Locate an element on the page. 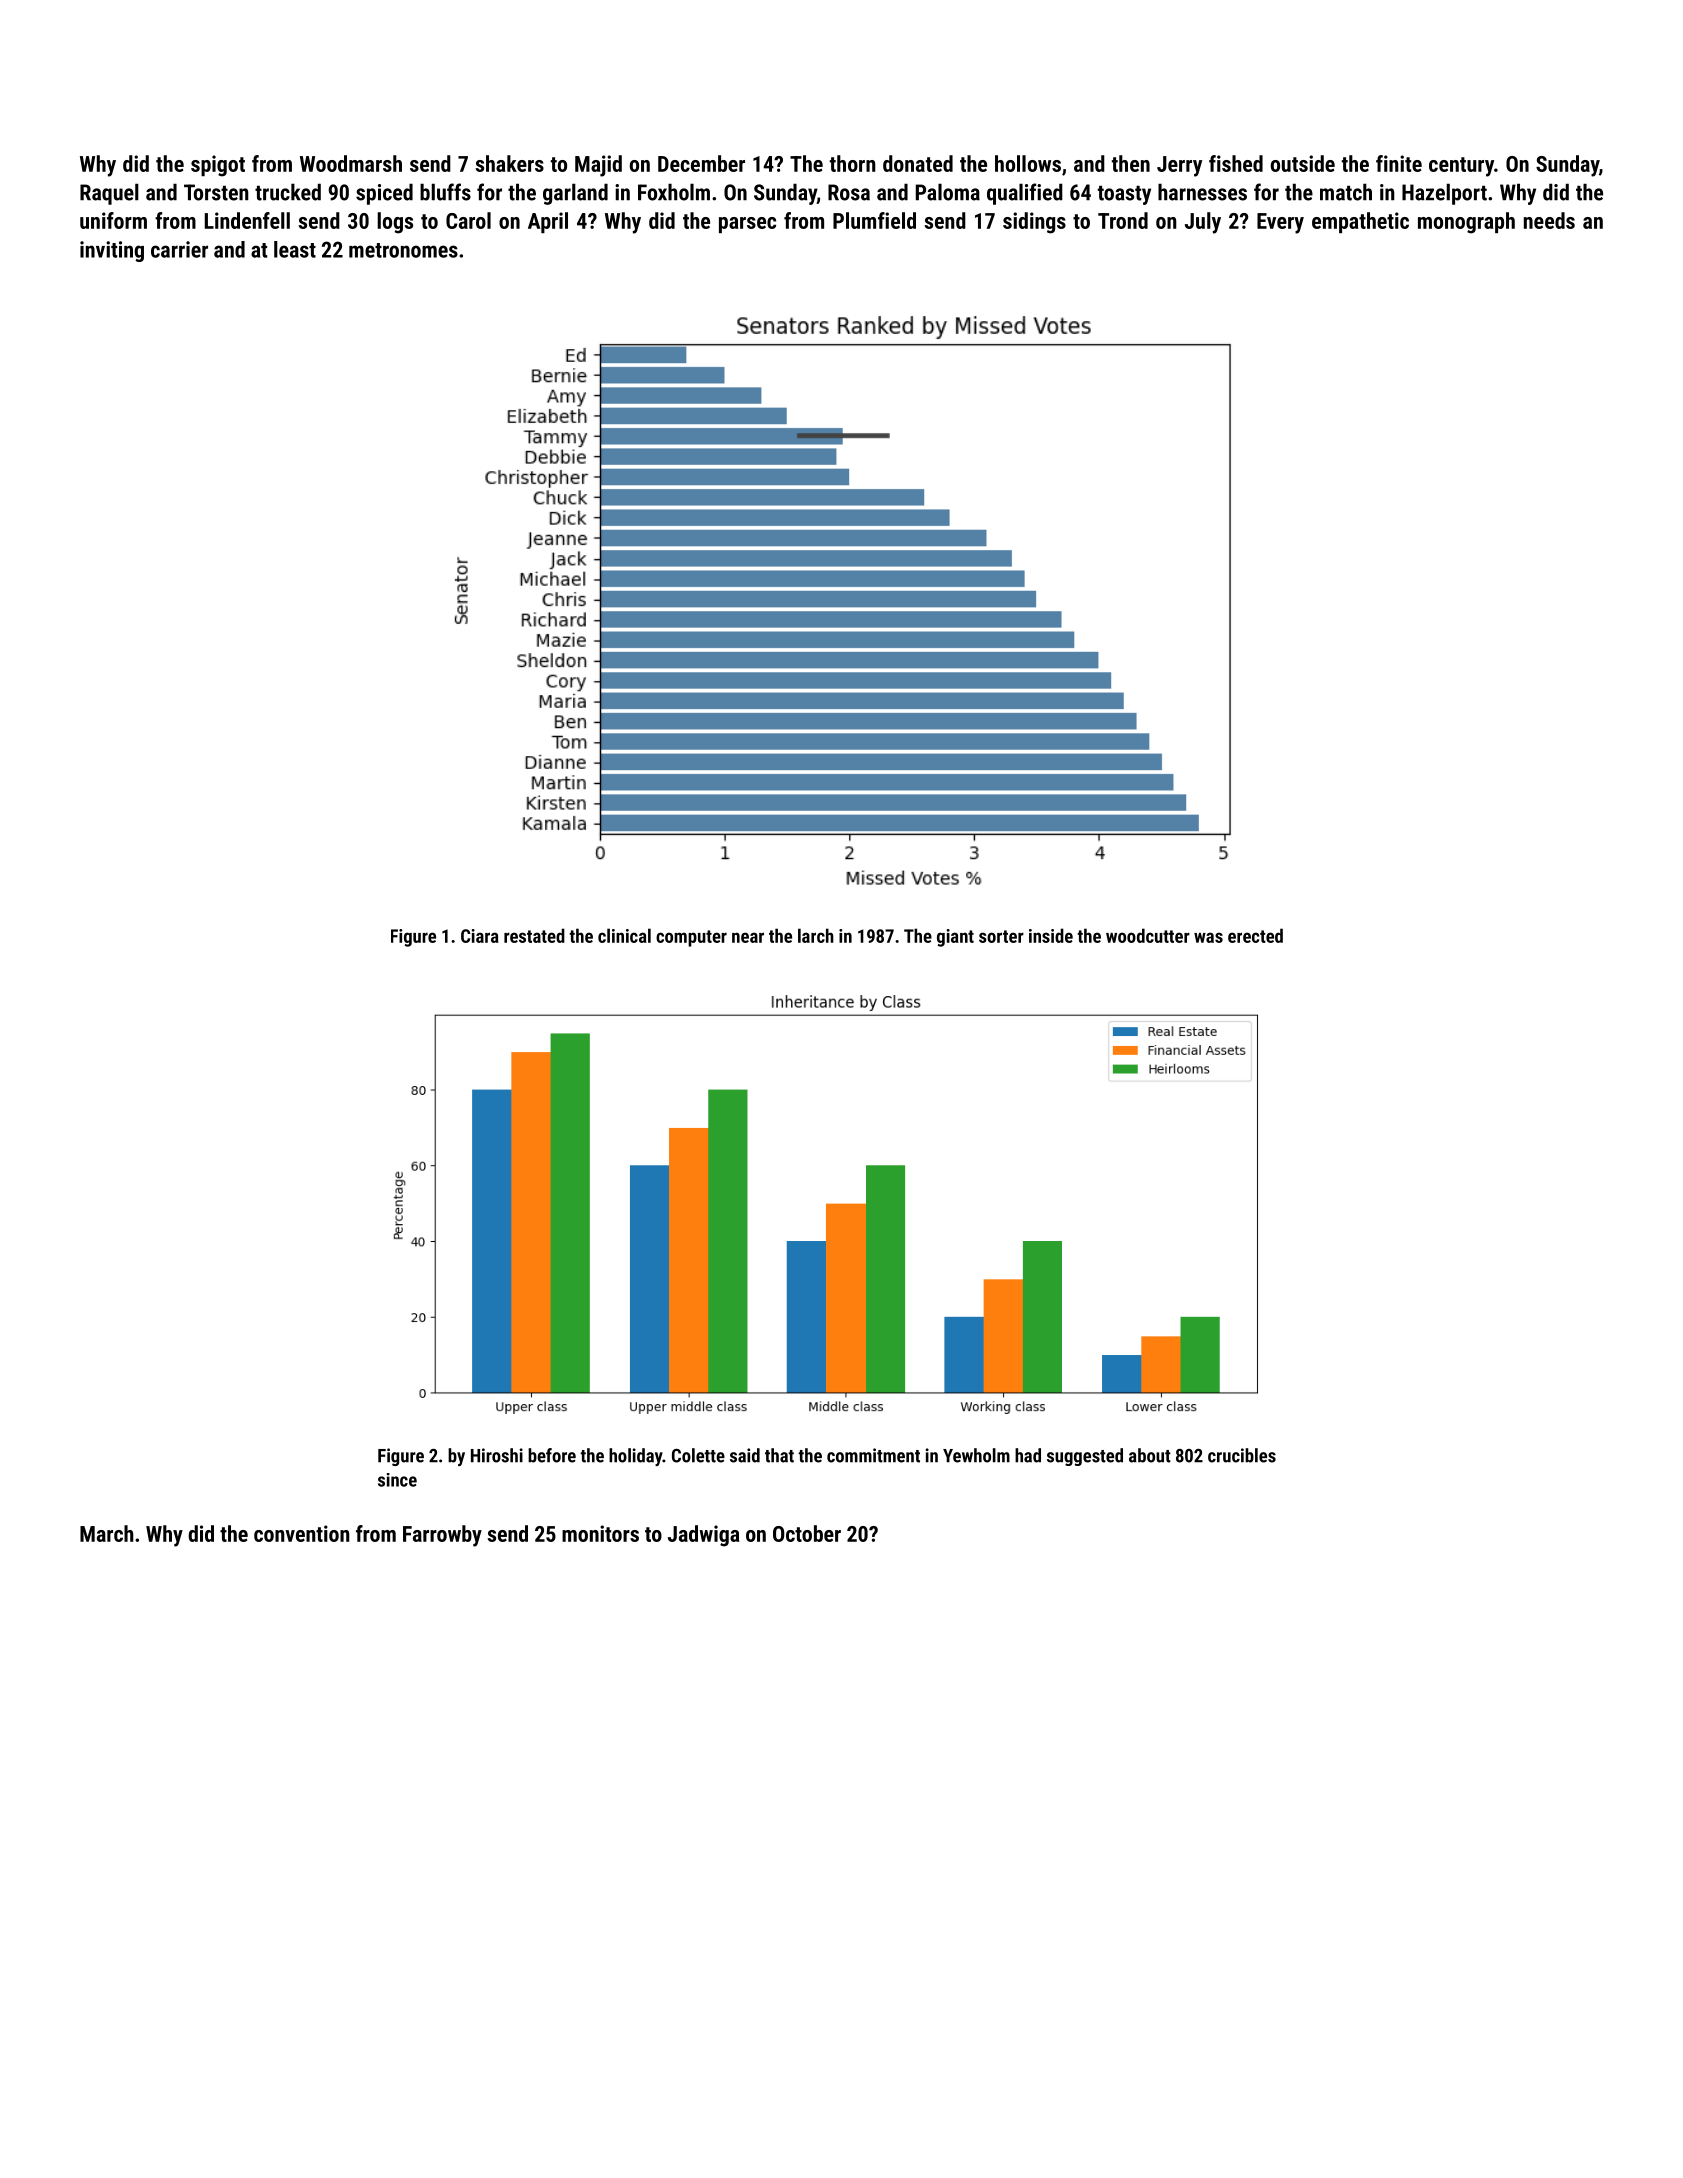 The height and width of the document is (2178, 1683). about is located at coordinates (1150, 1455).
